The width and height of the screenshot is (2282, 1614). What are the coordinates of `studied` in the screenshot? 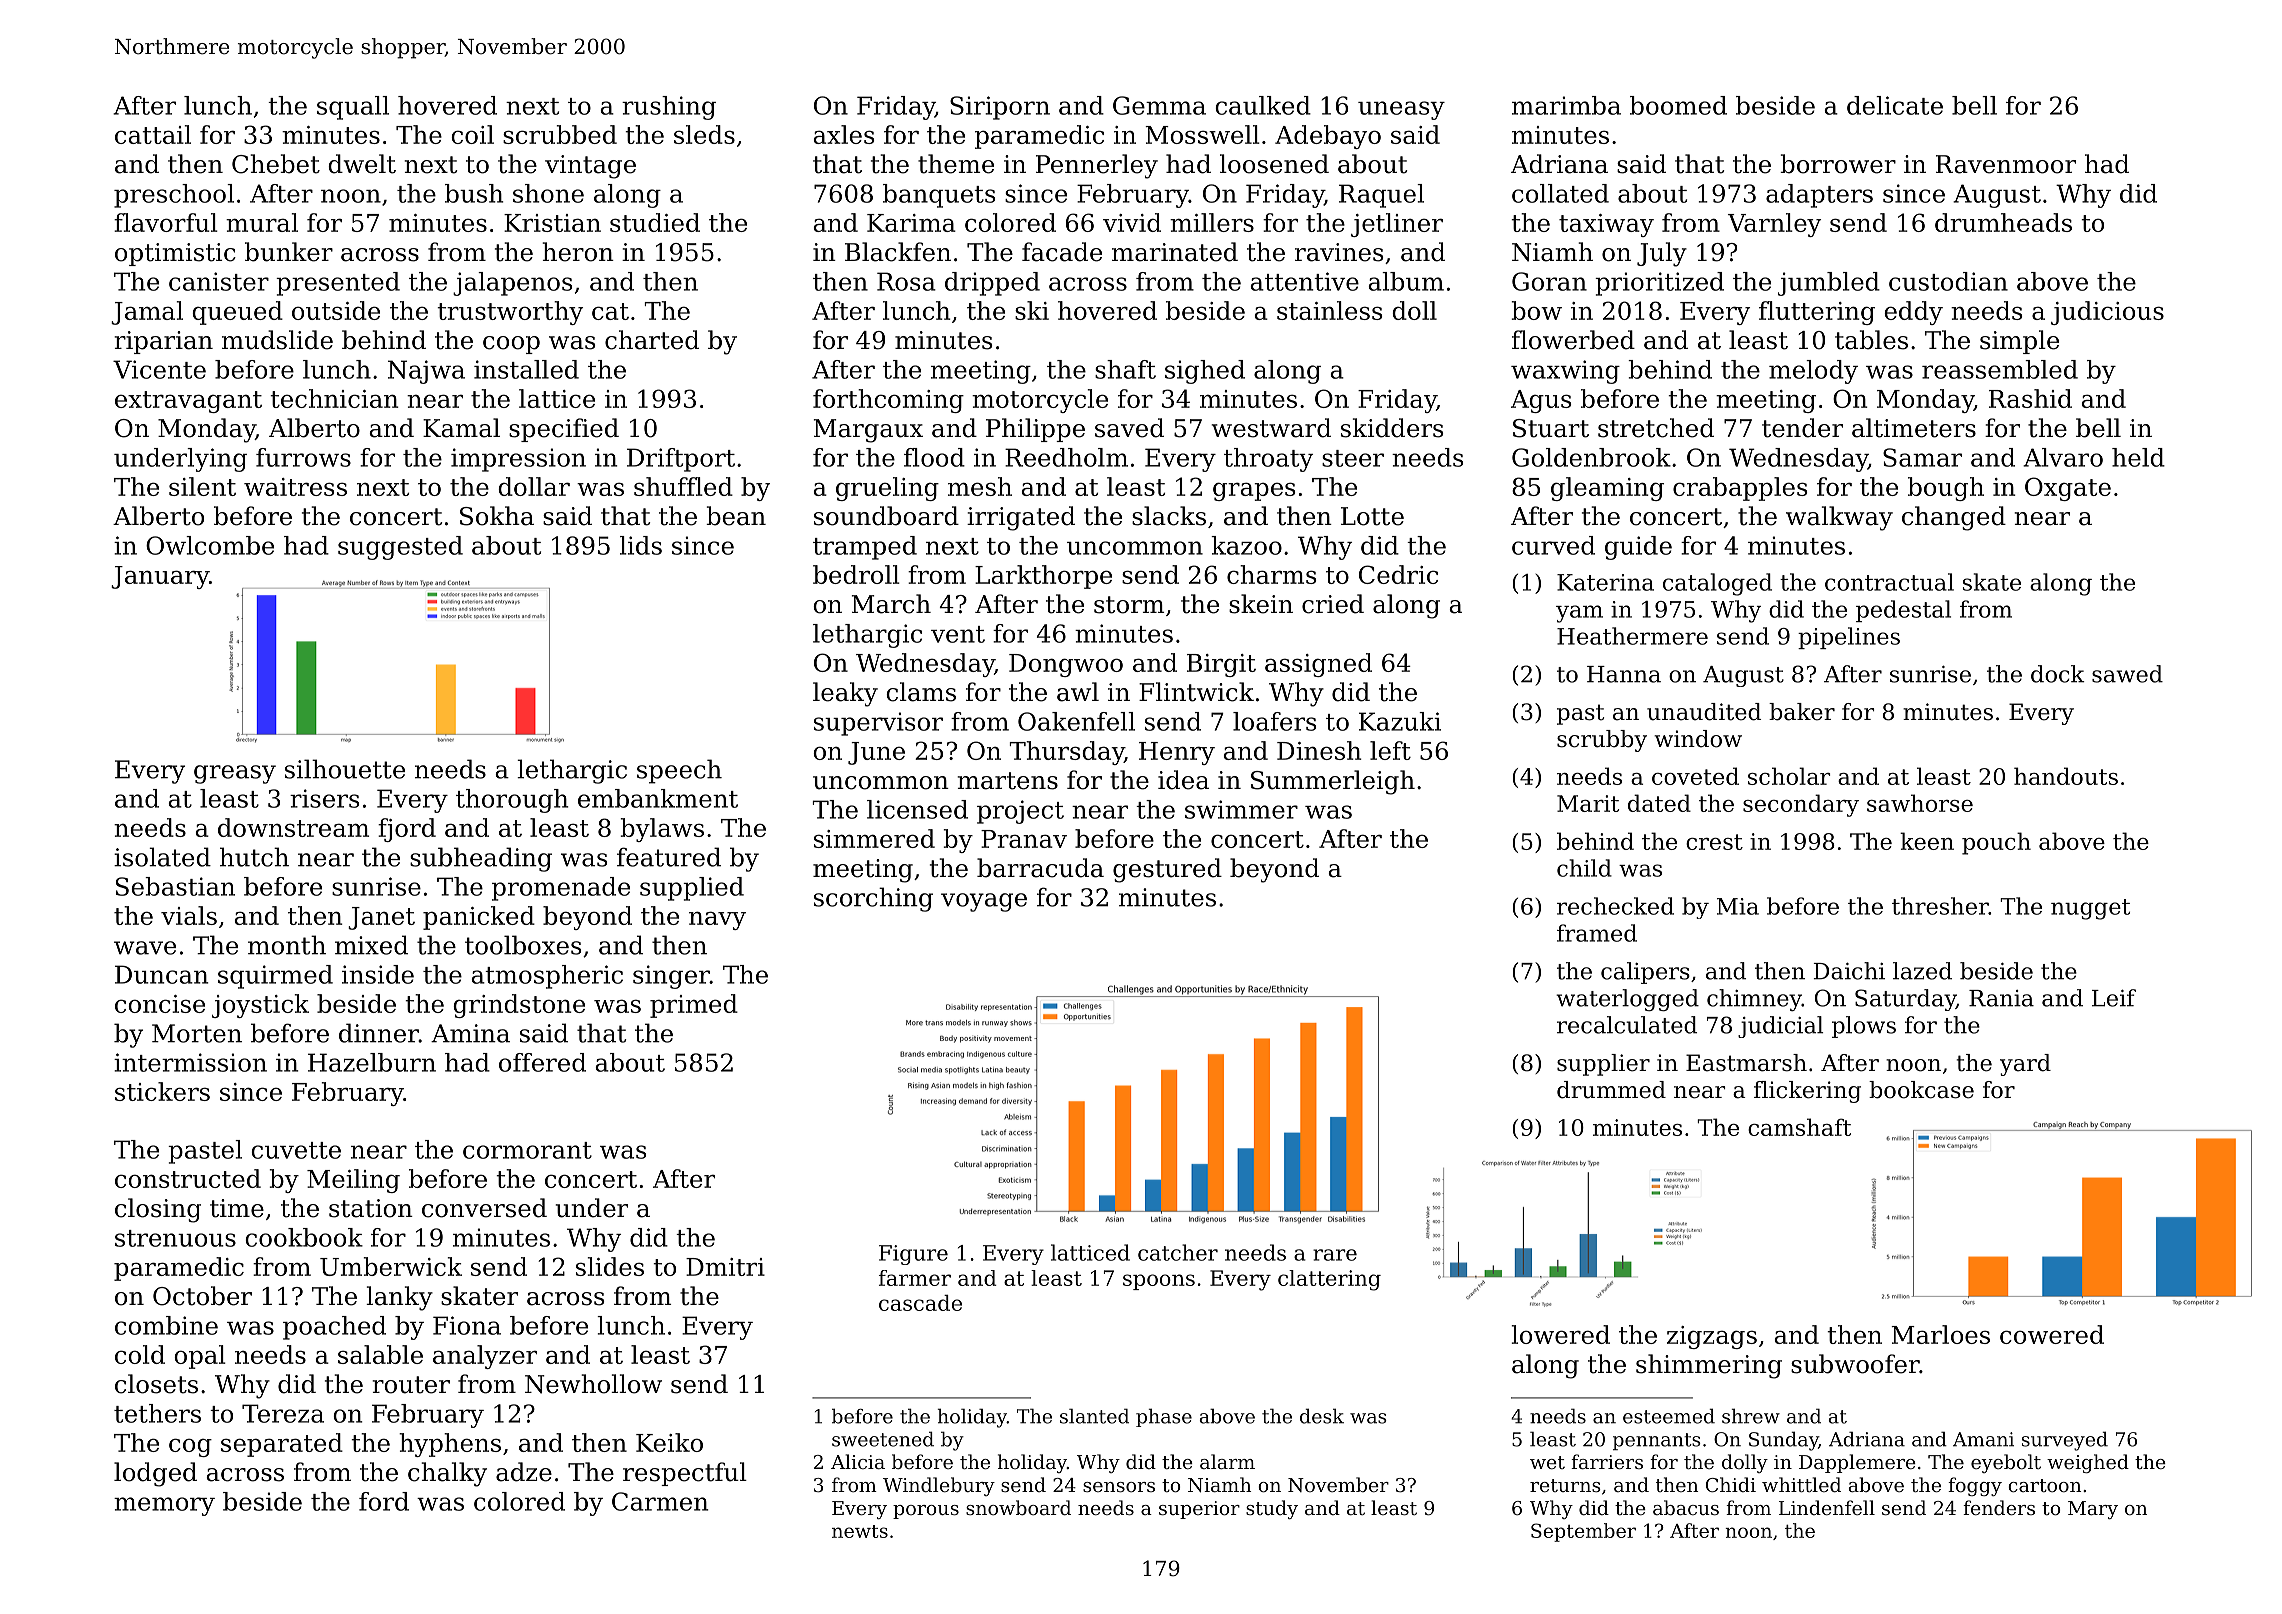 It's located at (655, 222).
